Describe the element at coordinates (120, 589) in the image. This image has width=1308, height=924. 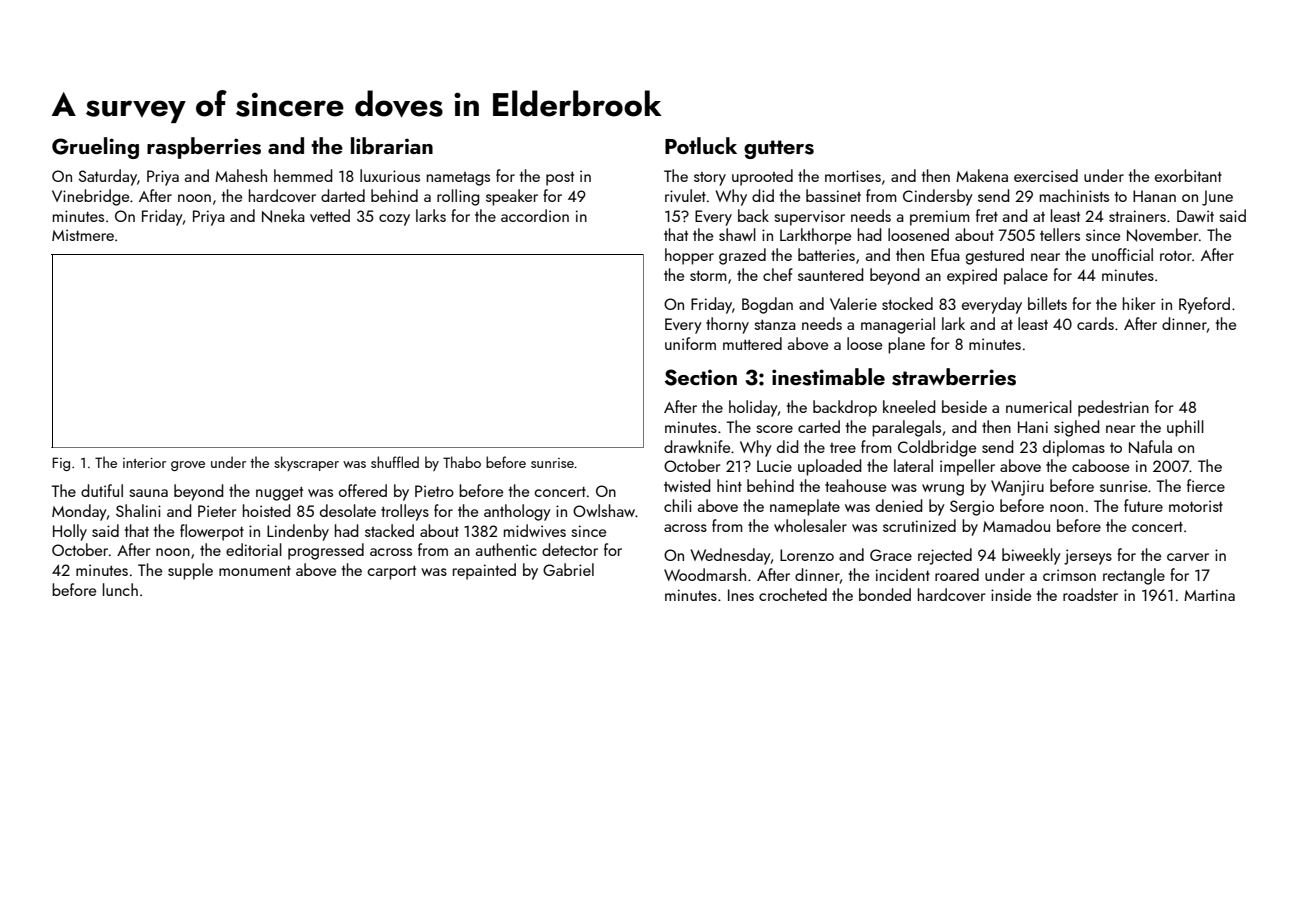
I see `lunch` at that location.
